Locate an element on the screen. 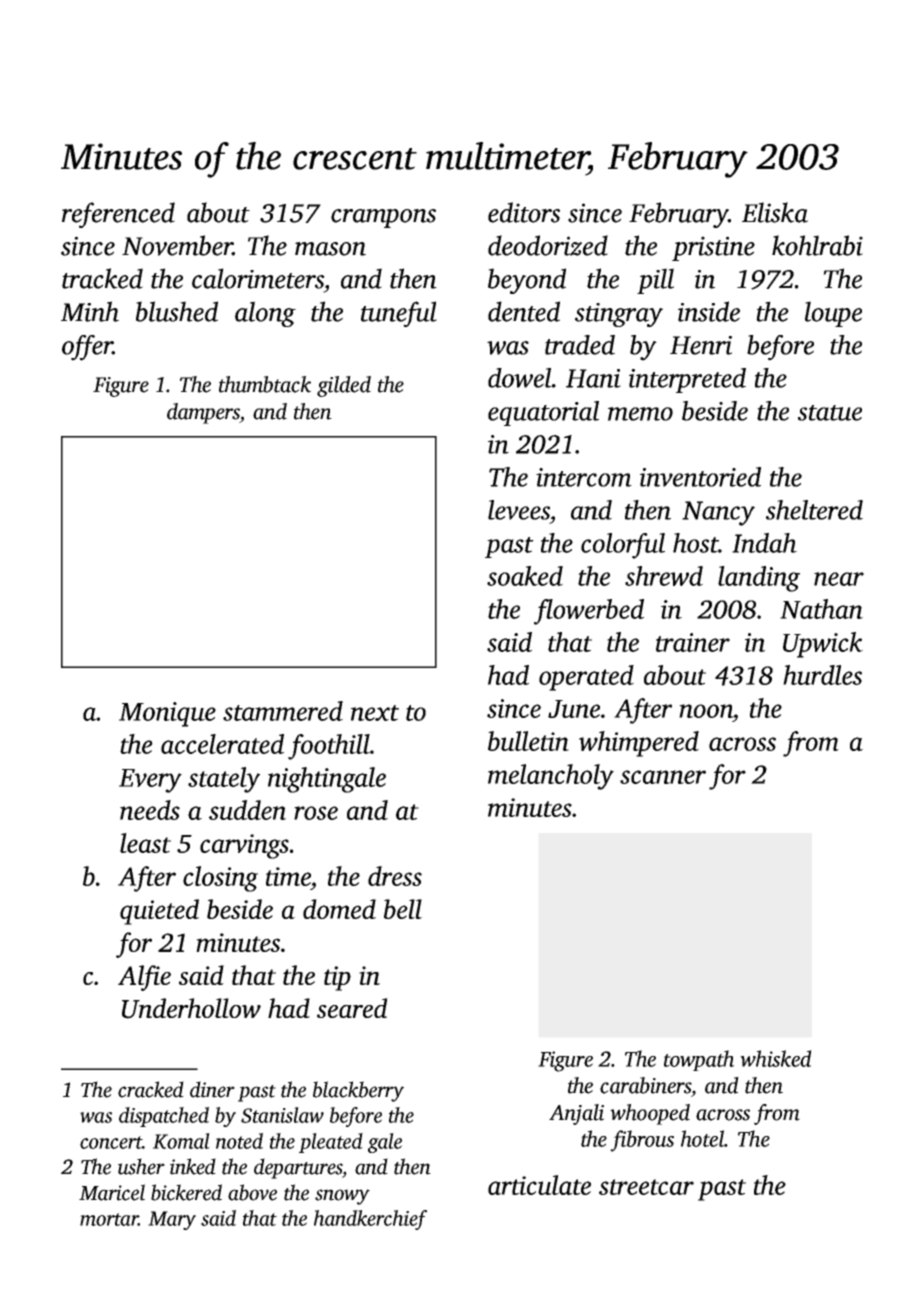  November is located at coordinates (177, 245).
